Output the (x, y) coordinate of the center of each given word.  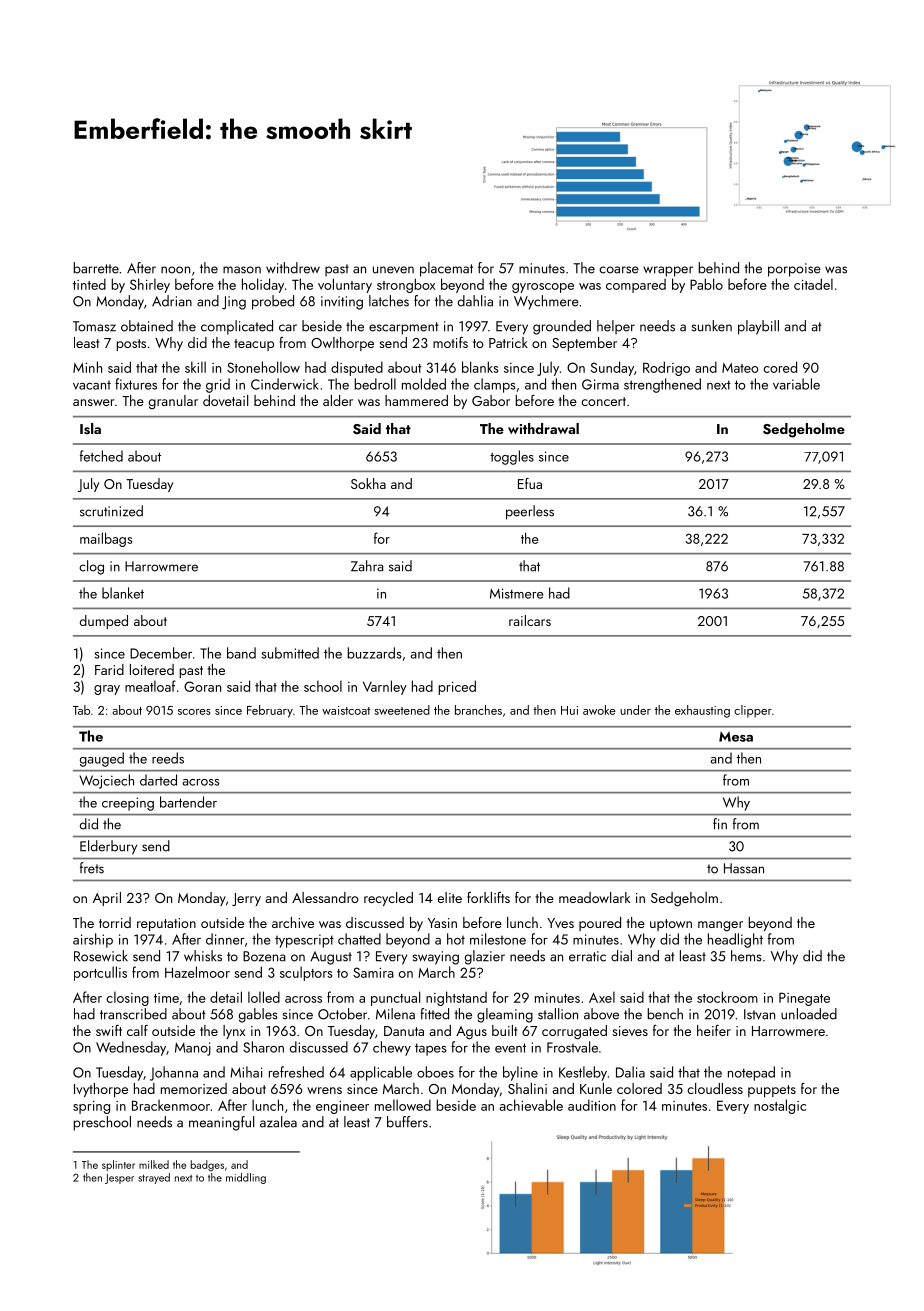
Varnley (385, 687)
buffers (407, 1122)
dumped (104, 622)
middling (246, 1178)
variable (796, 384)
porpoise (794, 270)
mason (242, 270)
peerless (530, 512)
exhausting (702, 711)
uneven (393, 270)
